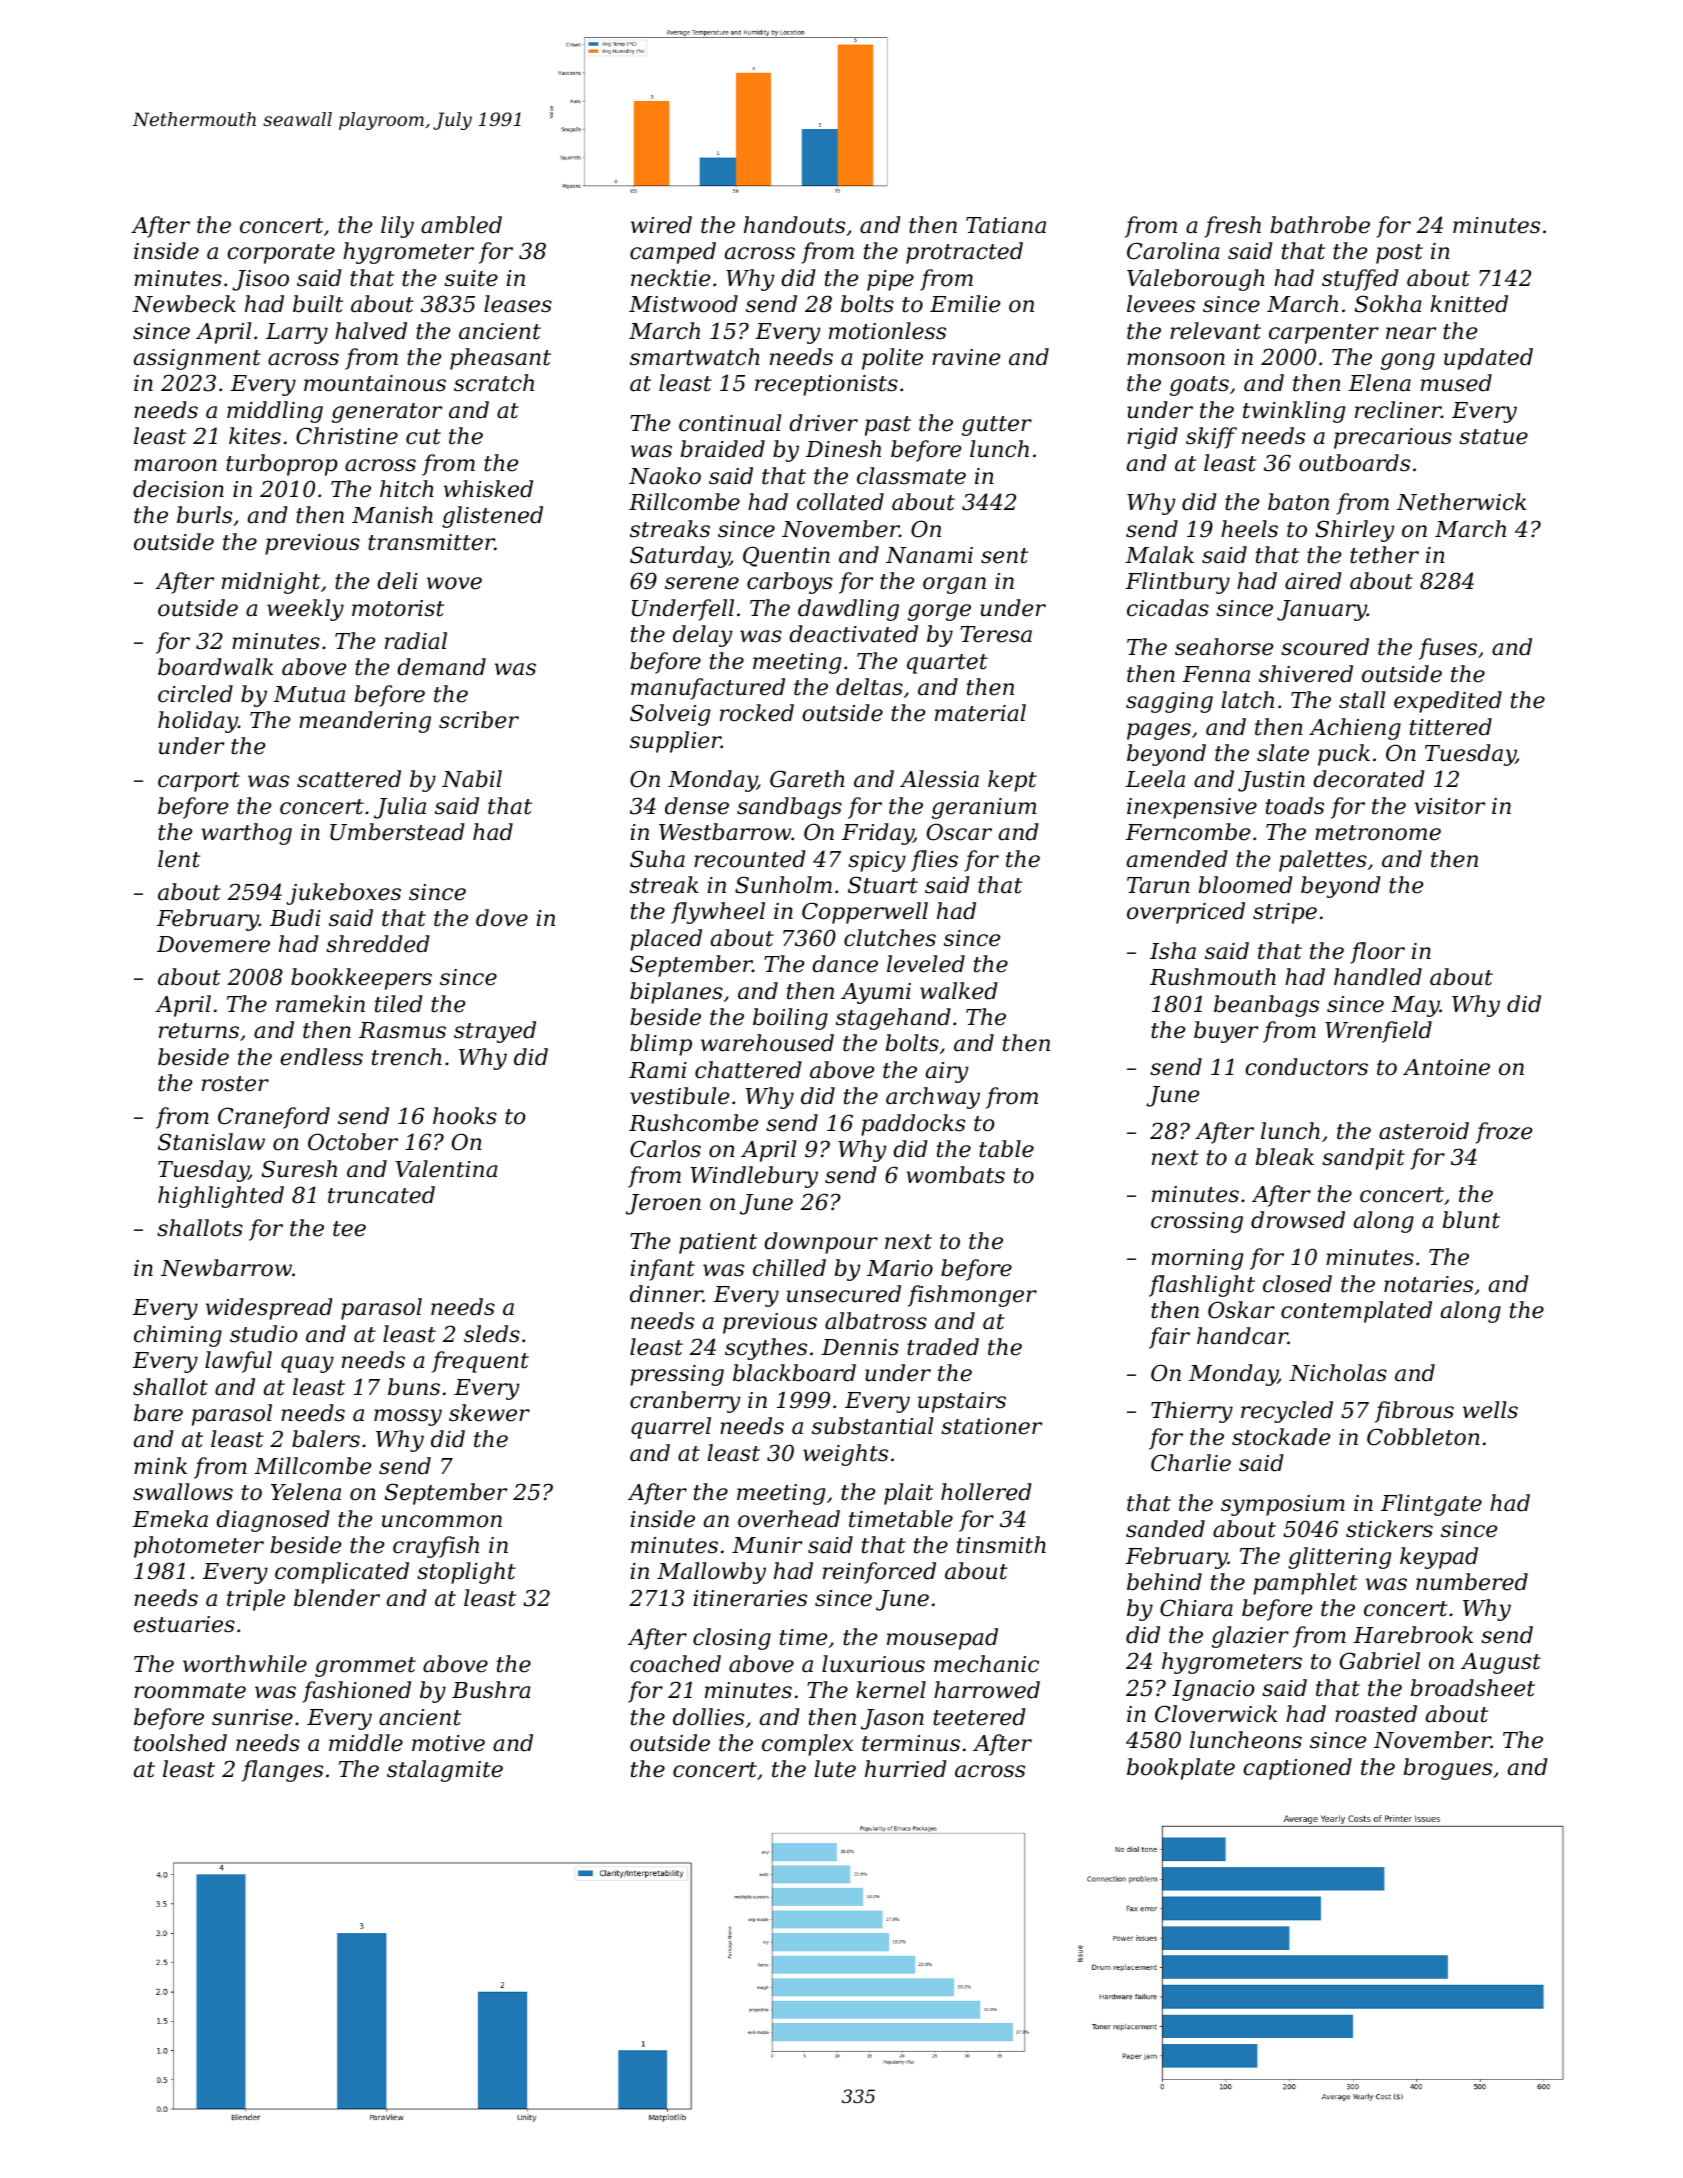 This screenshot has width=1683, height=2178. Describe the element at coordinates (1451, 727) in the screenshot. I see `tittered` at that location.
